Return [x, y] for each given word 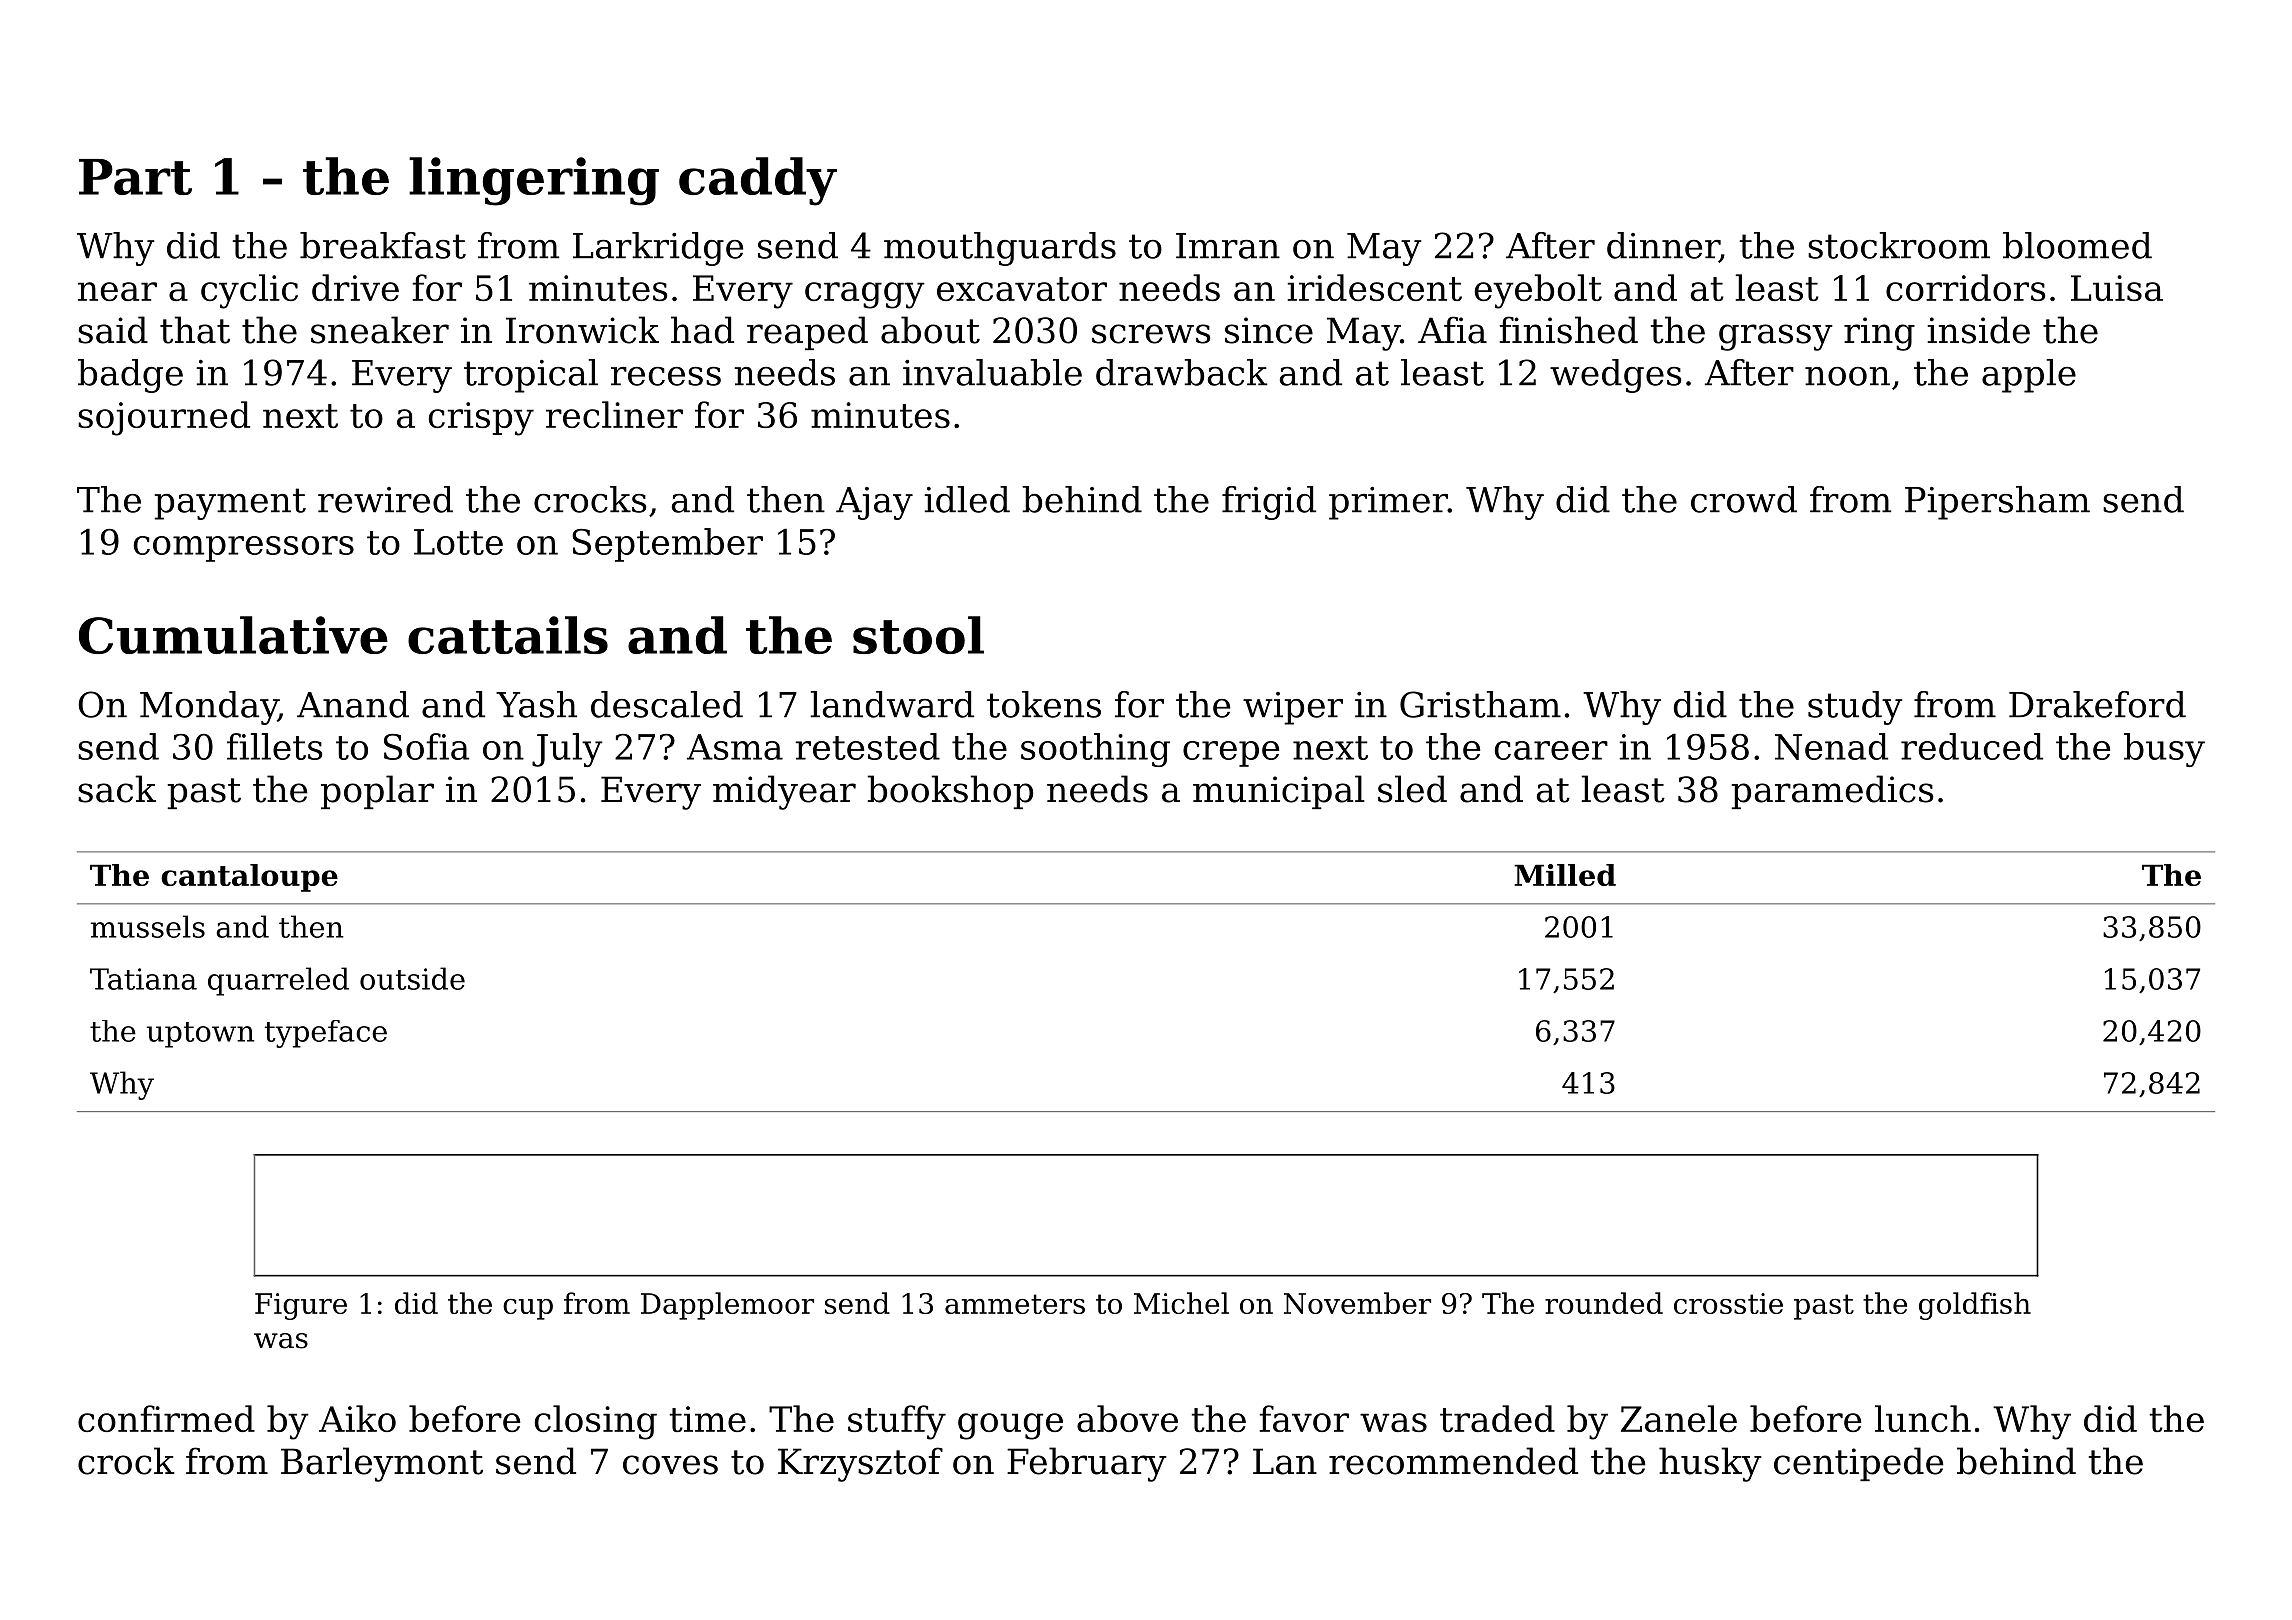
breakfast [383, 245]
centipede [1858, 1464]
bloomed [2077, 245]
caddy [758, 181]
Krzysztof [860, 1464]
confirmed [166, 1418]
